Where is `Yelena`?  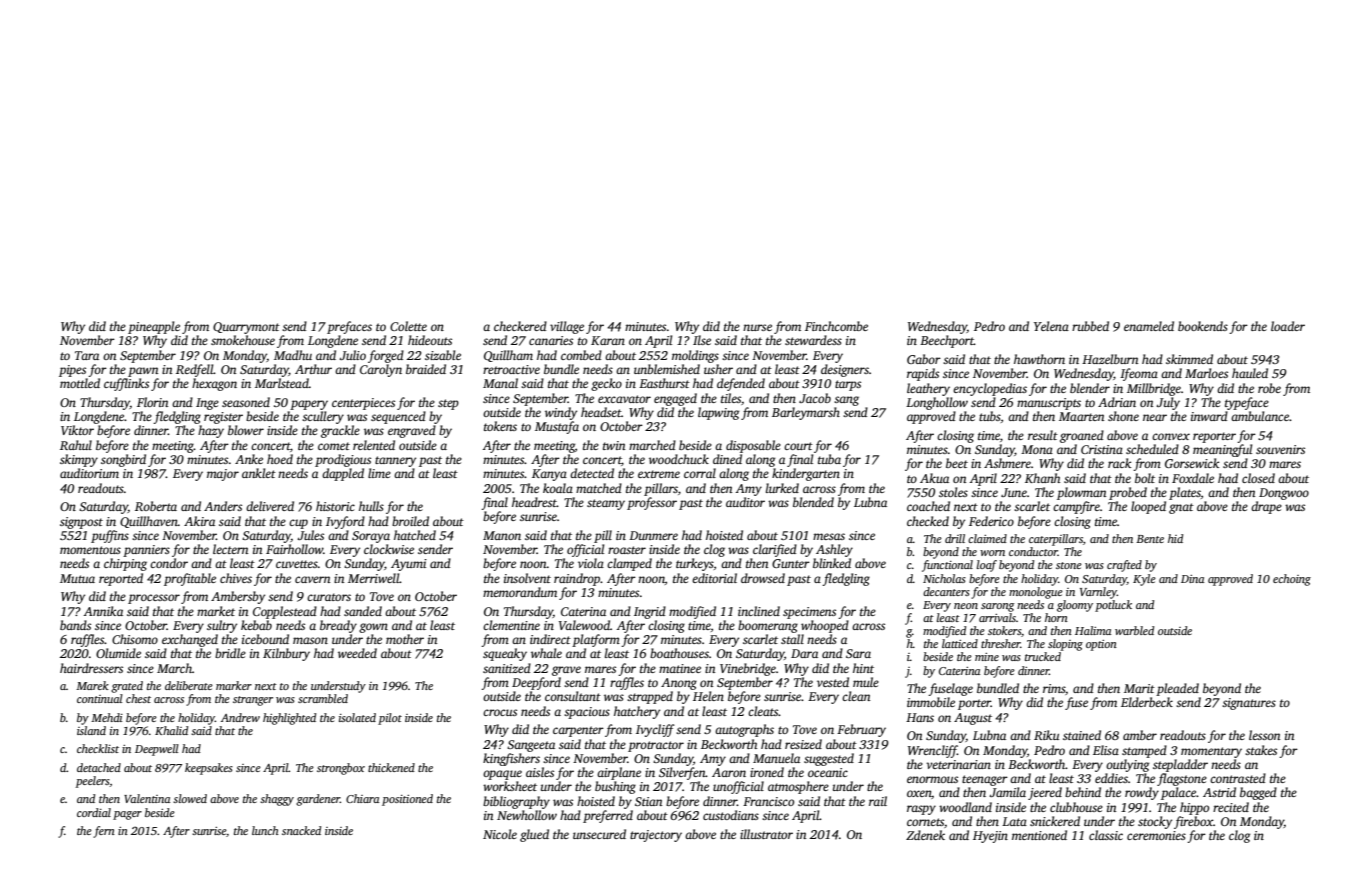 Yelena is located at coordinates (1051, 326).
